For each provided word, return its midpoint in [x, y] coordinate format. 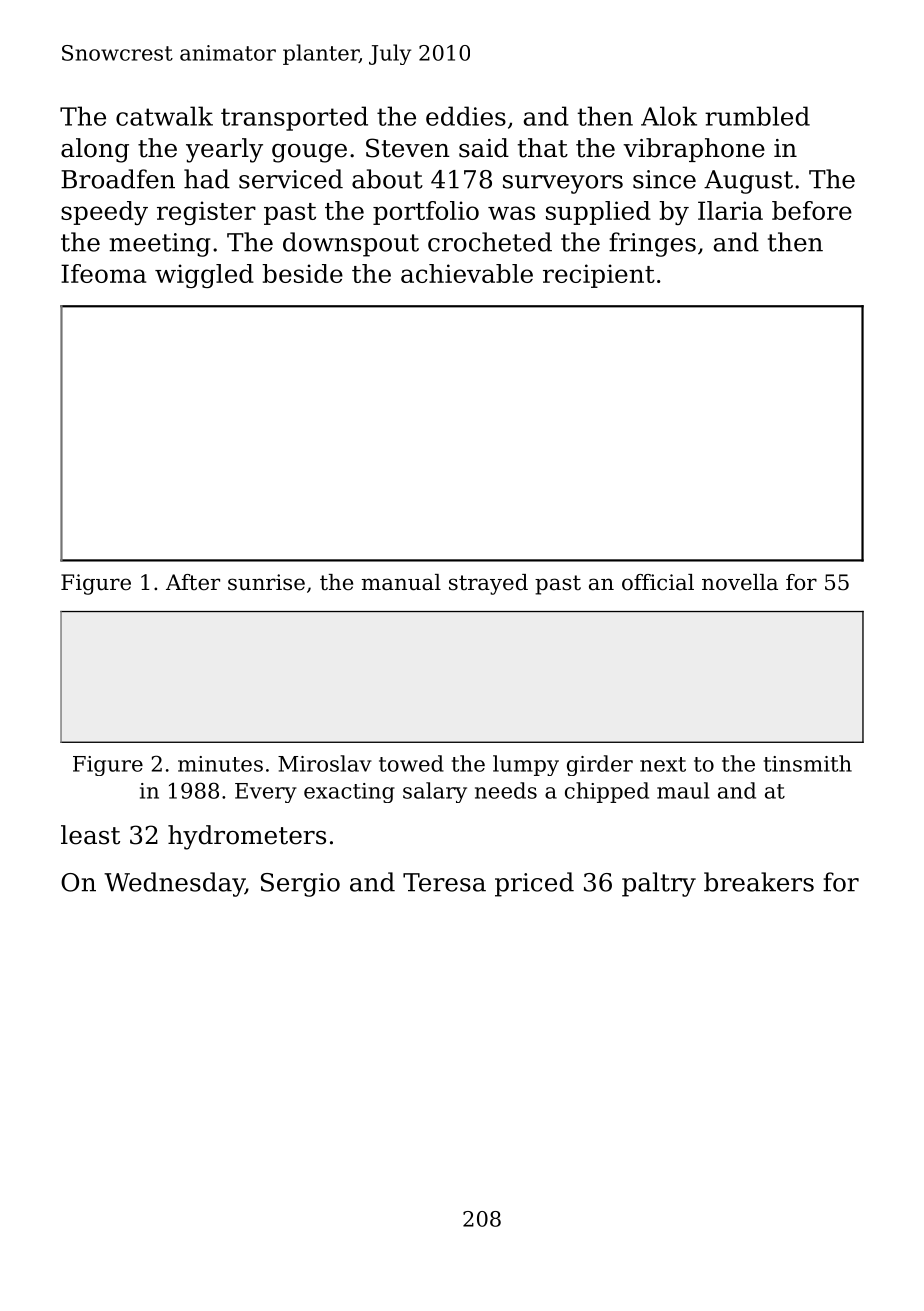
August [748, 182]
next [663, 764]
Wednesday [174, 884]
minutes [220, 764]
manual [401, 582]
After [193, 582]
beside [302, 273]
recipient [599, 276]
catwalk [164, 116]
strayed [488, 584]
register [206, 213]
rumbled [757, 116]
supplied [598, 213]
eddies [466, 116]
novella [740, 582]
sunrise [266, 582]
